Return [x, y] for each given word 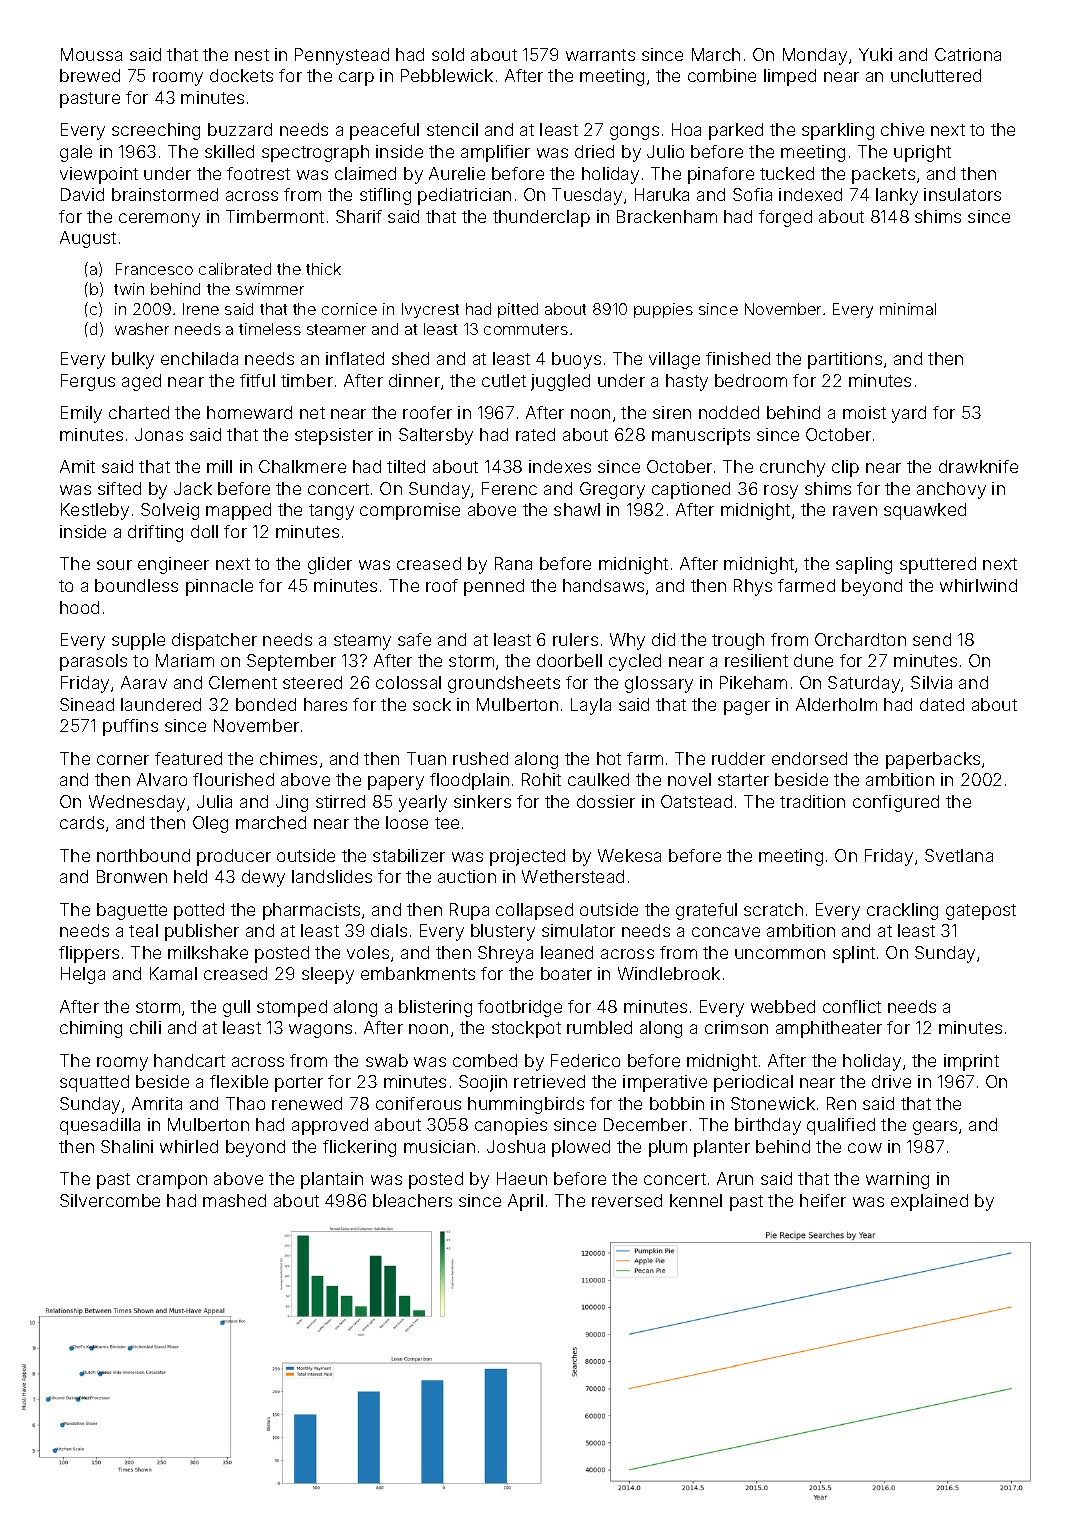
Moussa [91, 54]
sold [448, 54]
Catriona [968, 54]
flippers [89, 954]
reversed [627, 1200]
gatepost [981, 912]
